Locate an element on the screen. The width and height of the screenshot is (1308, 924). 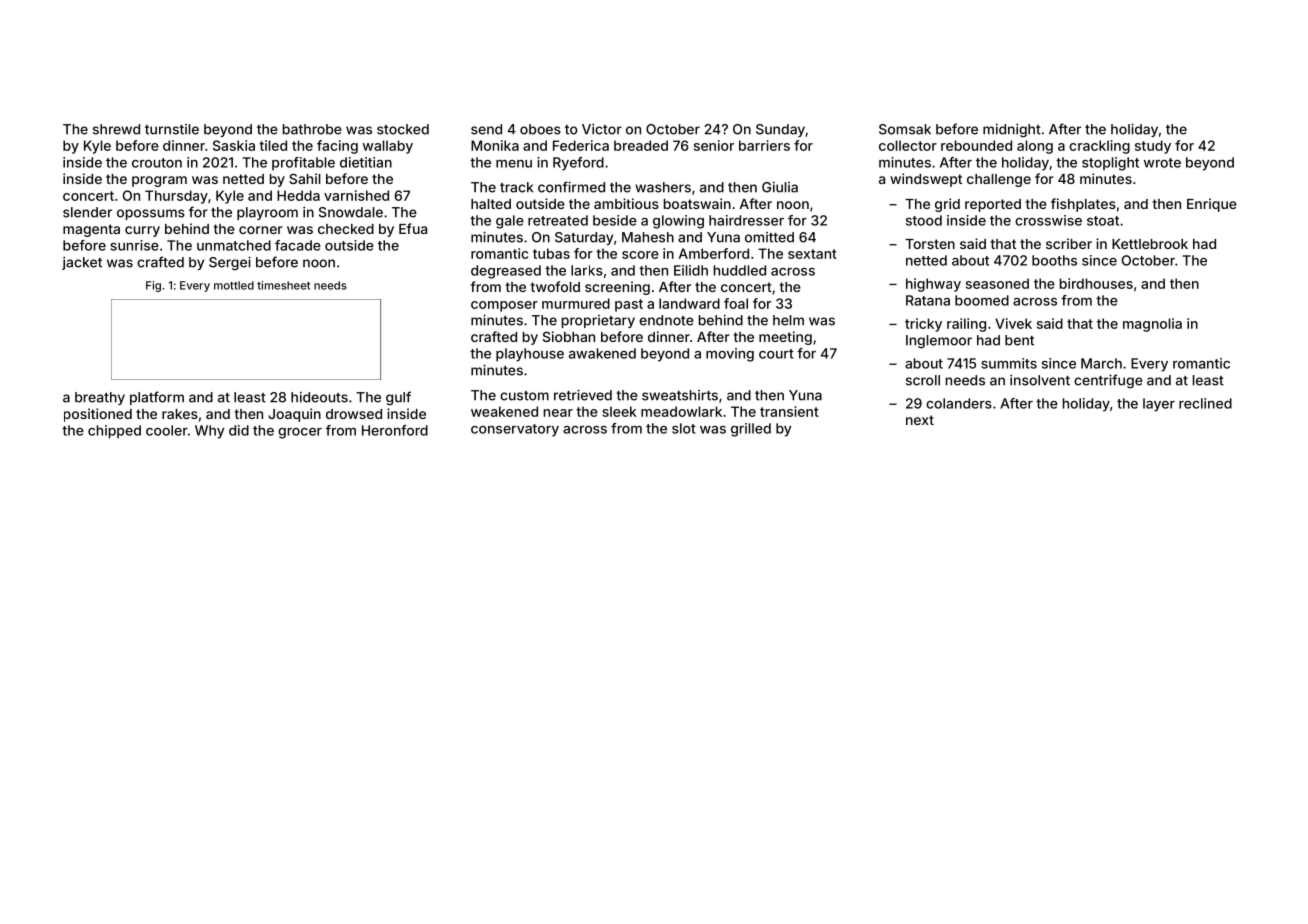
sweatshirts is located at coordinates (680, 395).
